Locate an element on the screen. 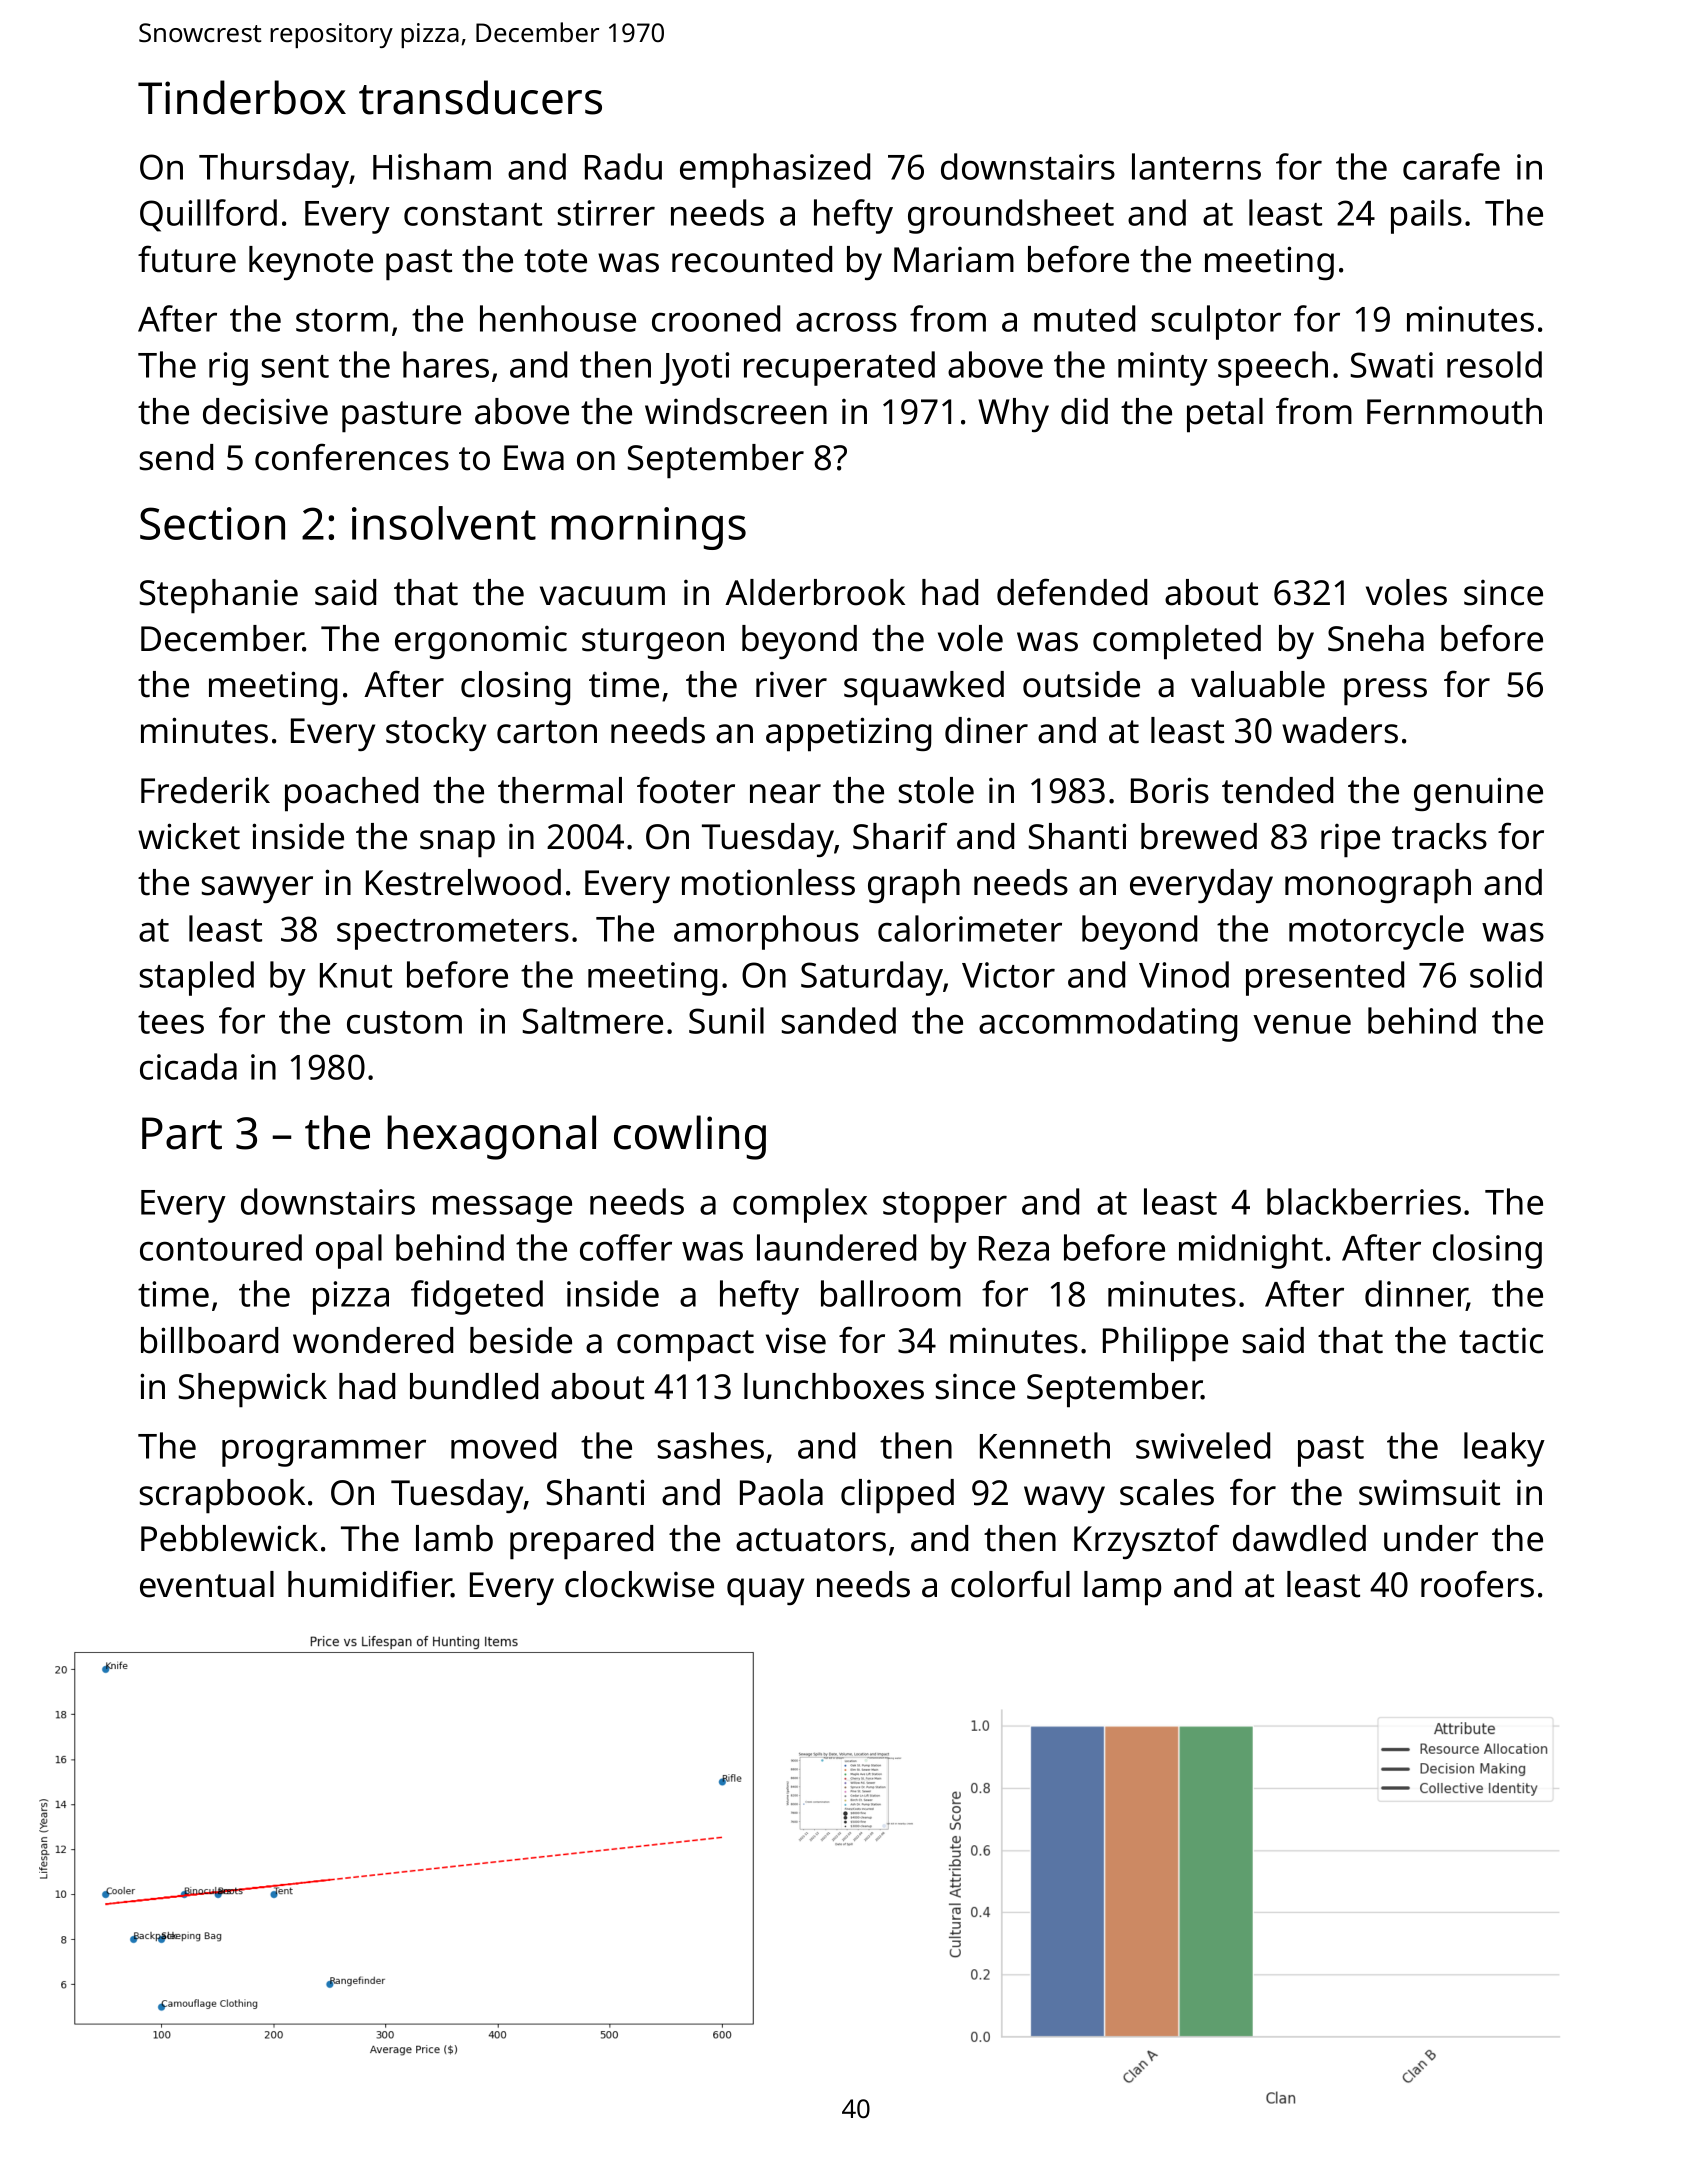 This screenshot has height=2178, width=1683. Fernmouth is located at coordinates (1454, 411).
